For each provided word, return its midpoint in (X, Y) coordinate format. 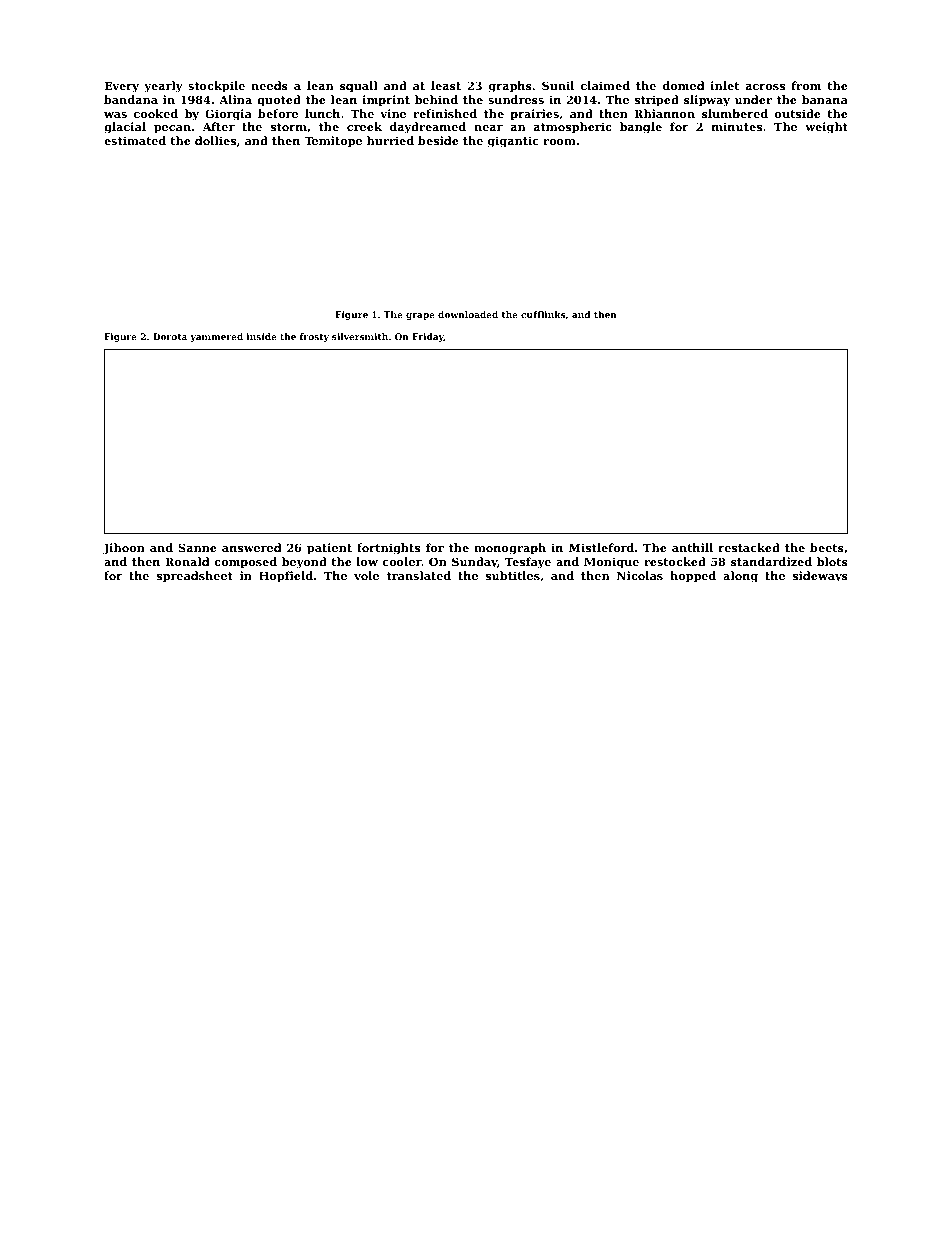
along (740, 577)
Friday (428, 337)
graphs (510, 87)
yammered (216, 337)
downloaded (468, 314)
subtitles (513, 575)
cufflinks (543, 314)
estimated (135, 140)
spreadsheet (195, 577)
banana (825, 99)
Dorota (170, 336)
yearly (163, 87)
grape (420, 316)
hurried (390, 140)
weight (826, 128)
